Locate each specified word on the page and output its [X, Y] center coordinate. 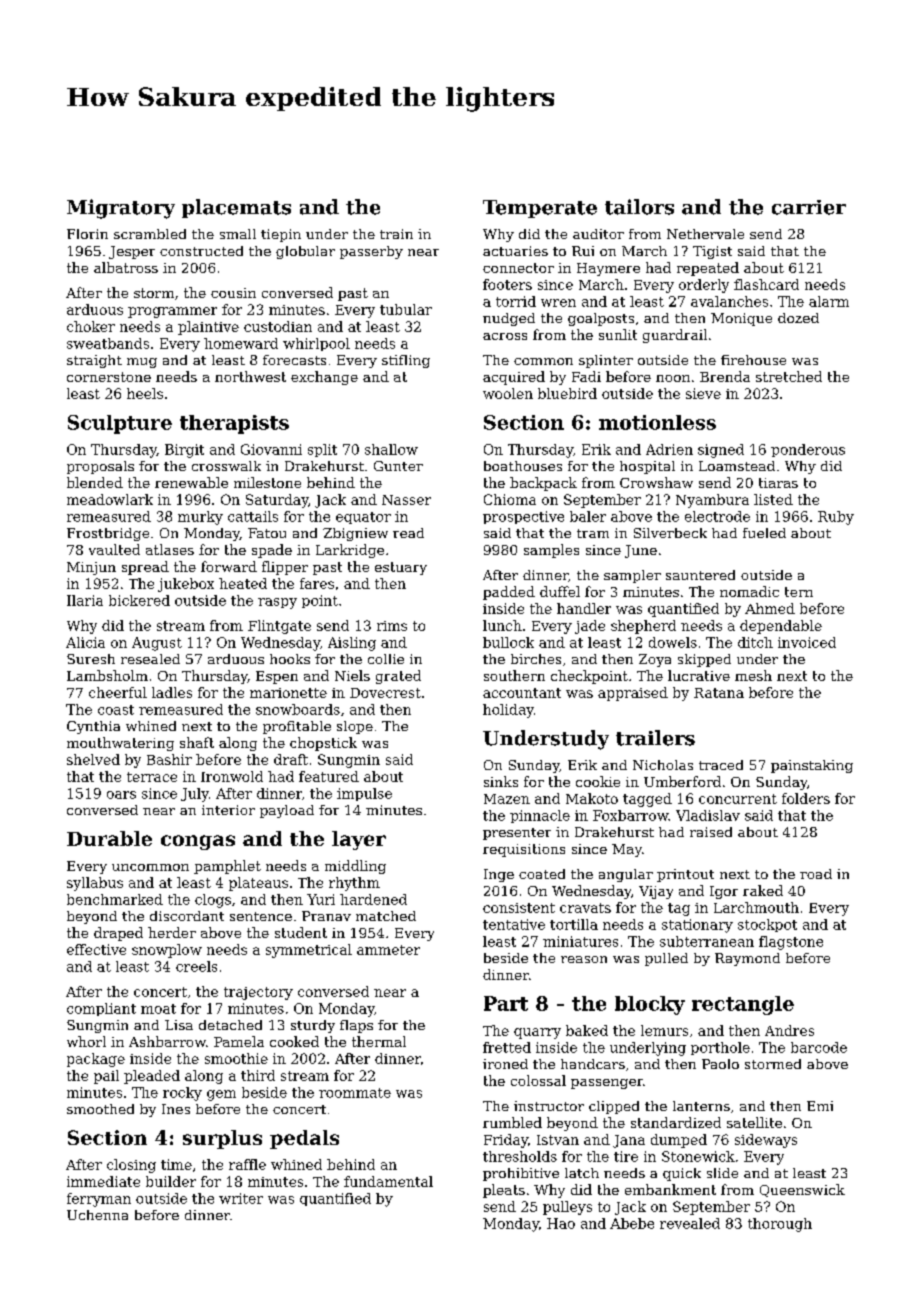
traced [721, 765]
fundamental [388, 1181]
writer [241, 1198]
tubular [406, 309]
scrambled [150, 234]
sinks [501, 781]
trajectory [258, 993]
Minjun [91, 568]
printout [685, 875]
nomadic [749, 591]
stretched [789, 376]
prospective [523, 517]
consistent [519, 908]
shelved [93, 759]
